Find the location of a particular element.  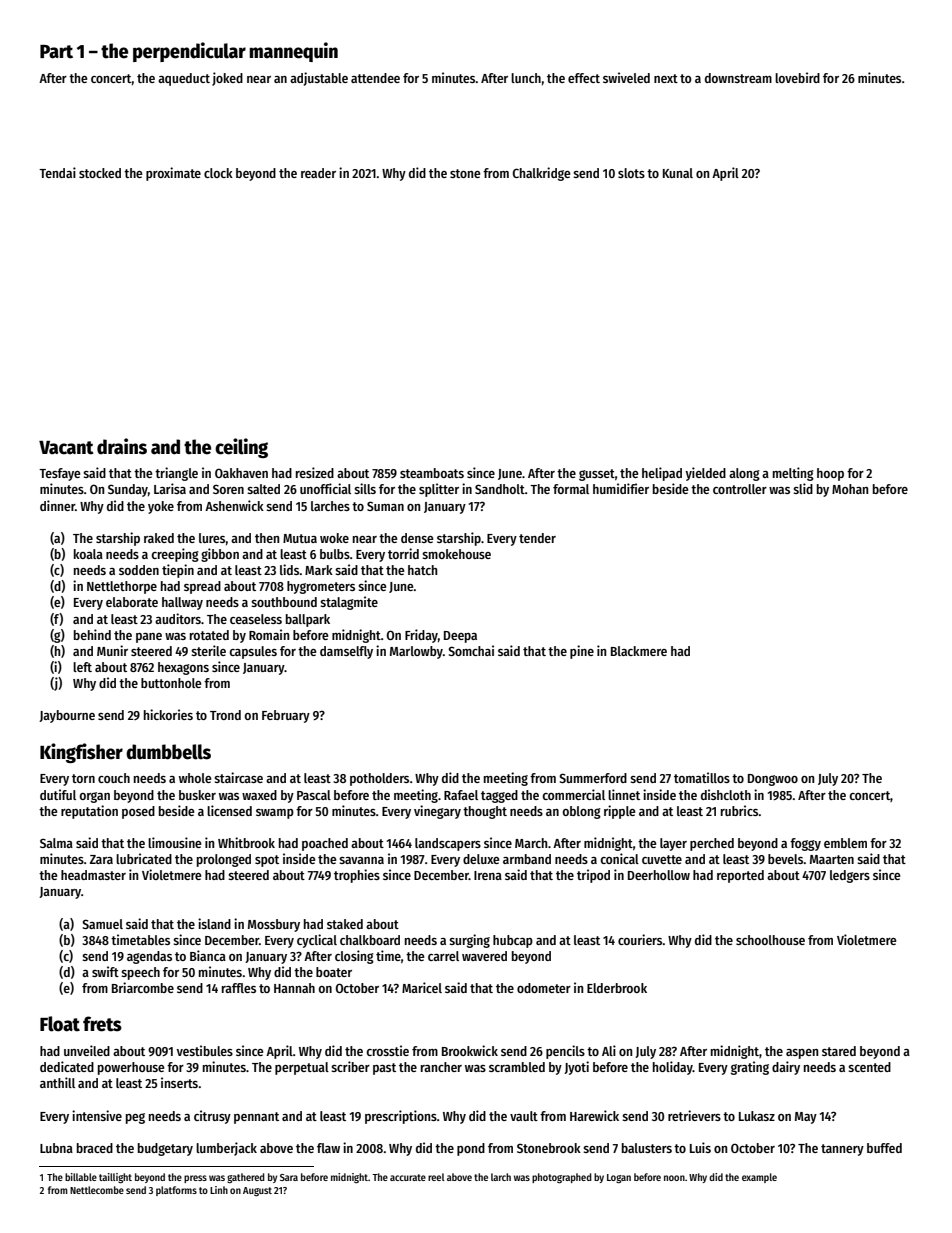

slots is located at coordinates (631, 173).
